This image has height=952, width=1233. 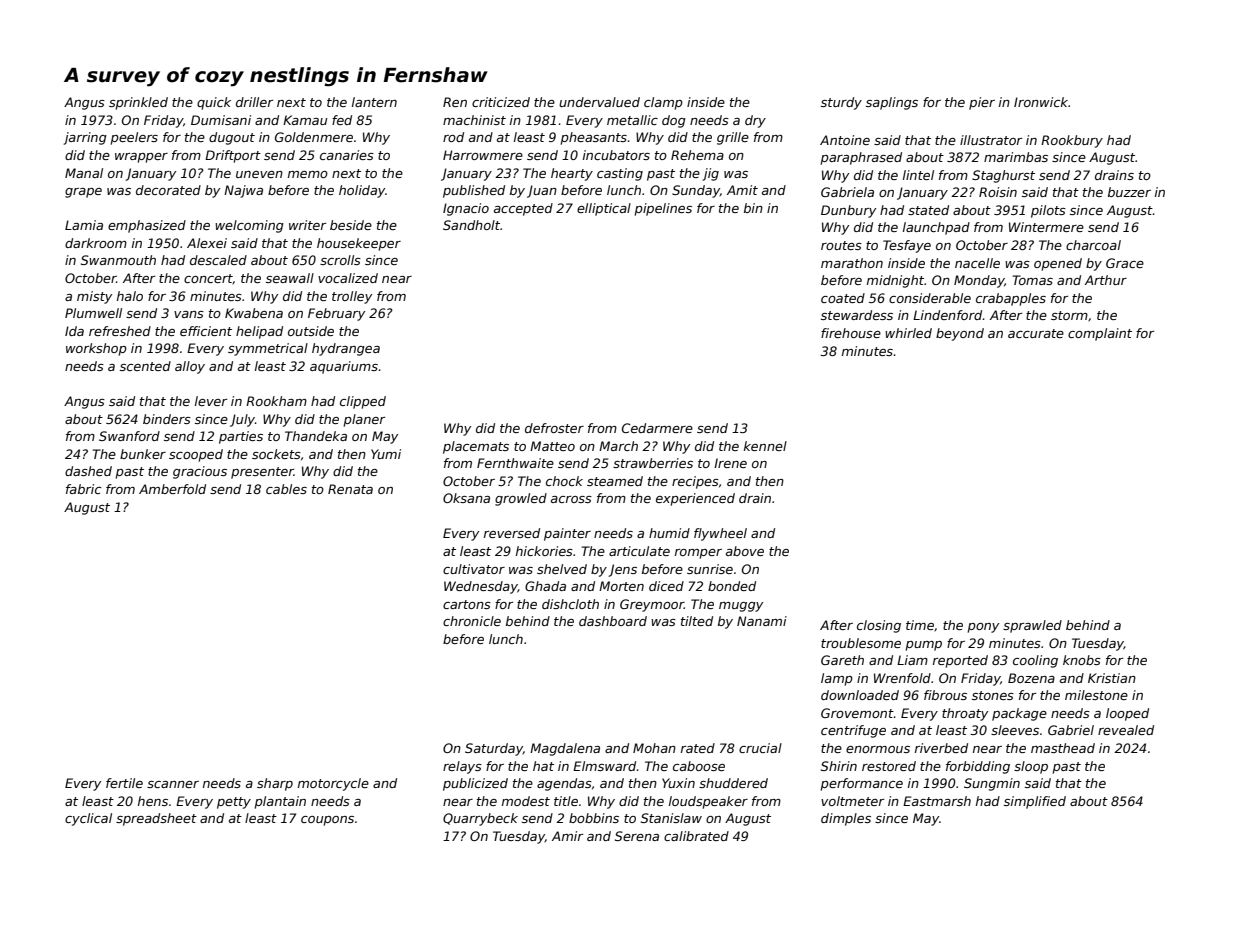 I want to click on cyclical, so click(x=88, y=819).
